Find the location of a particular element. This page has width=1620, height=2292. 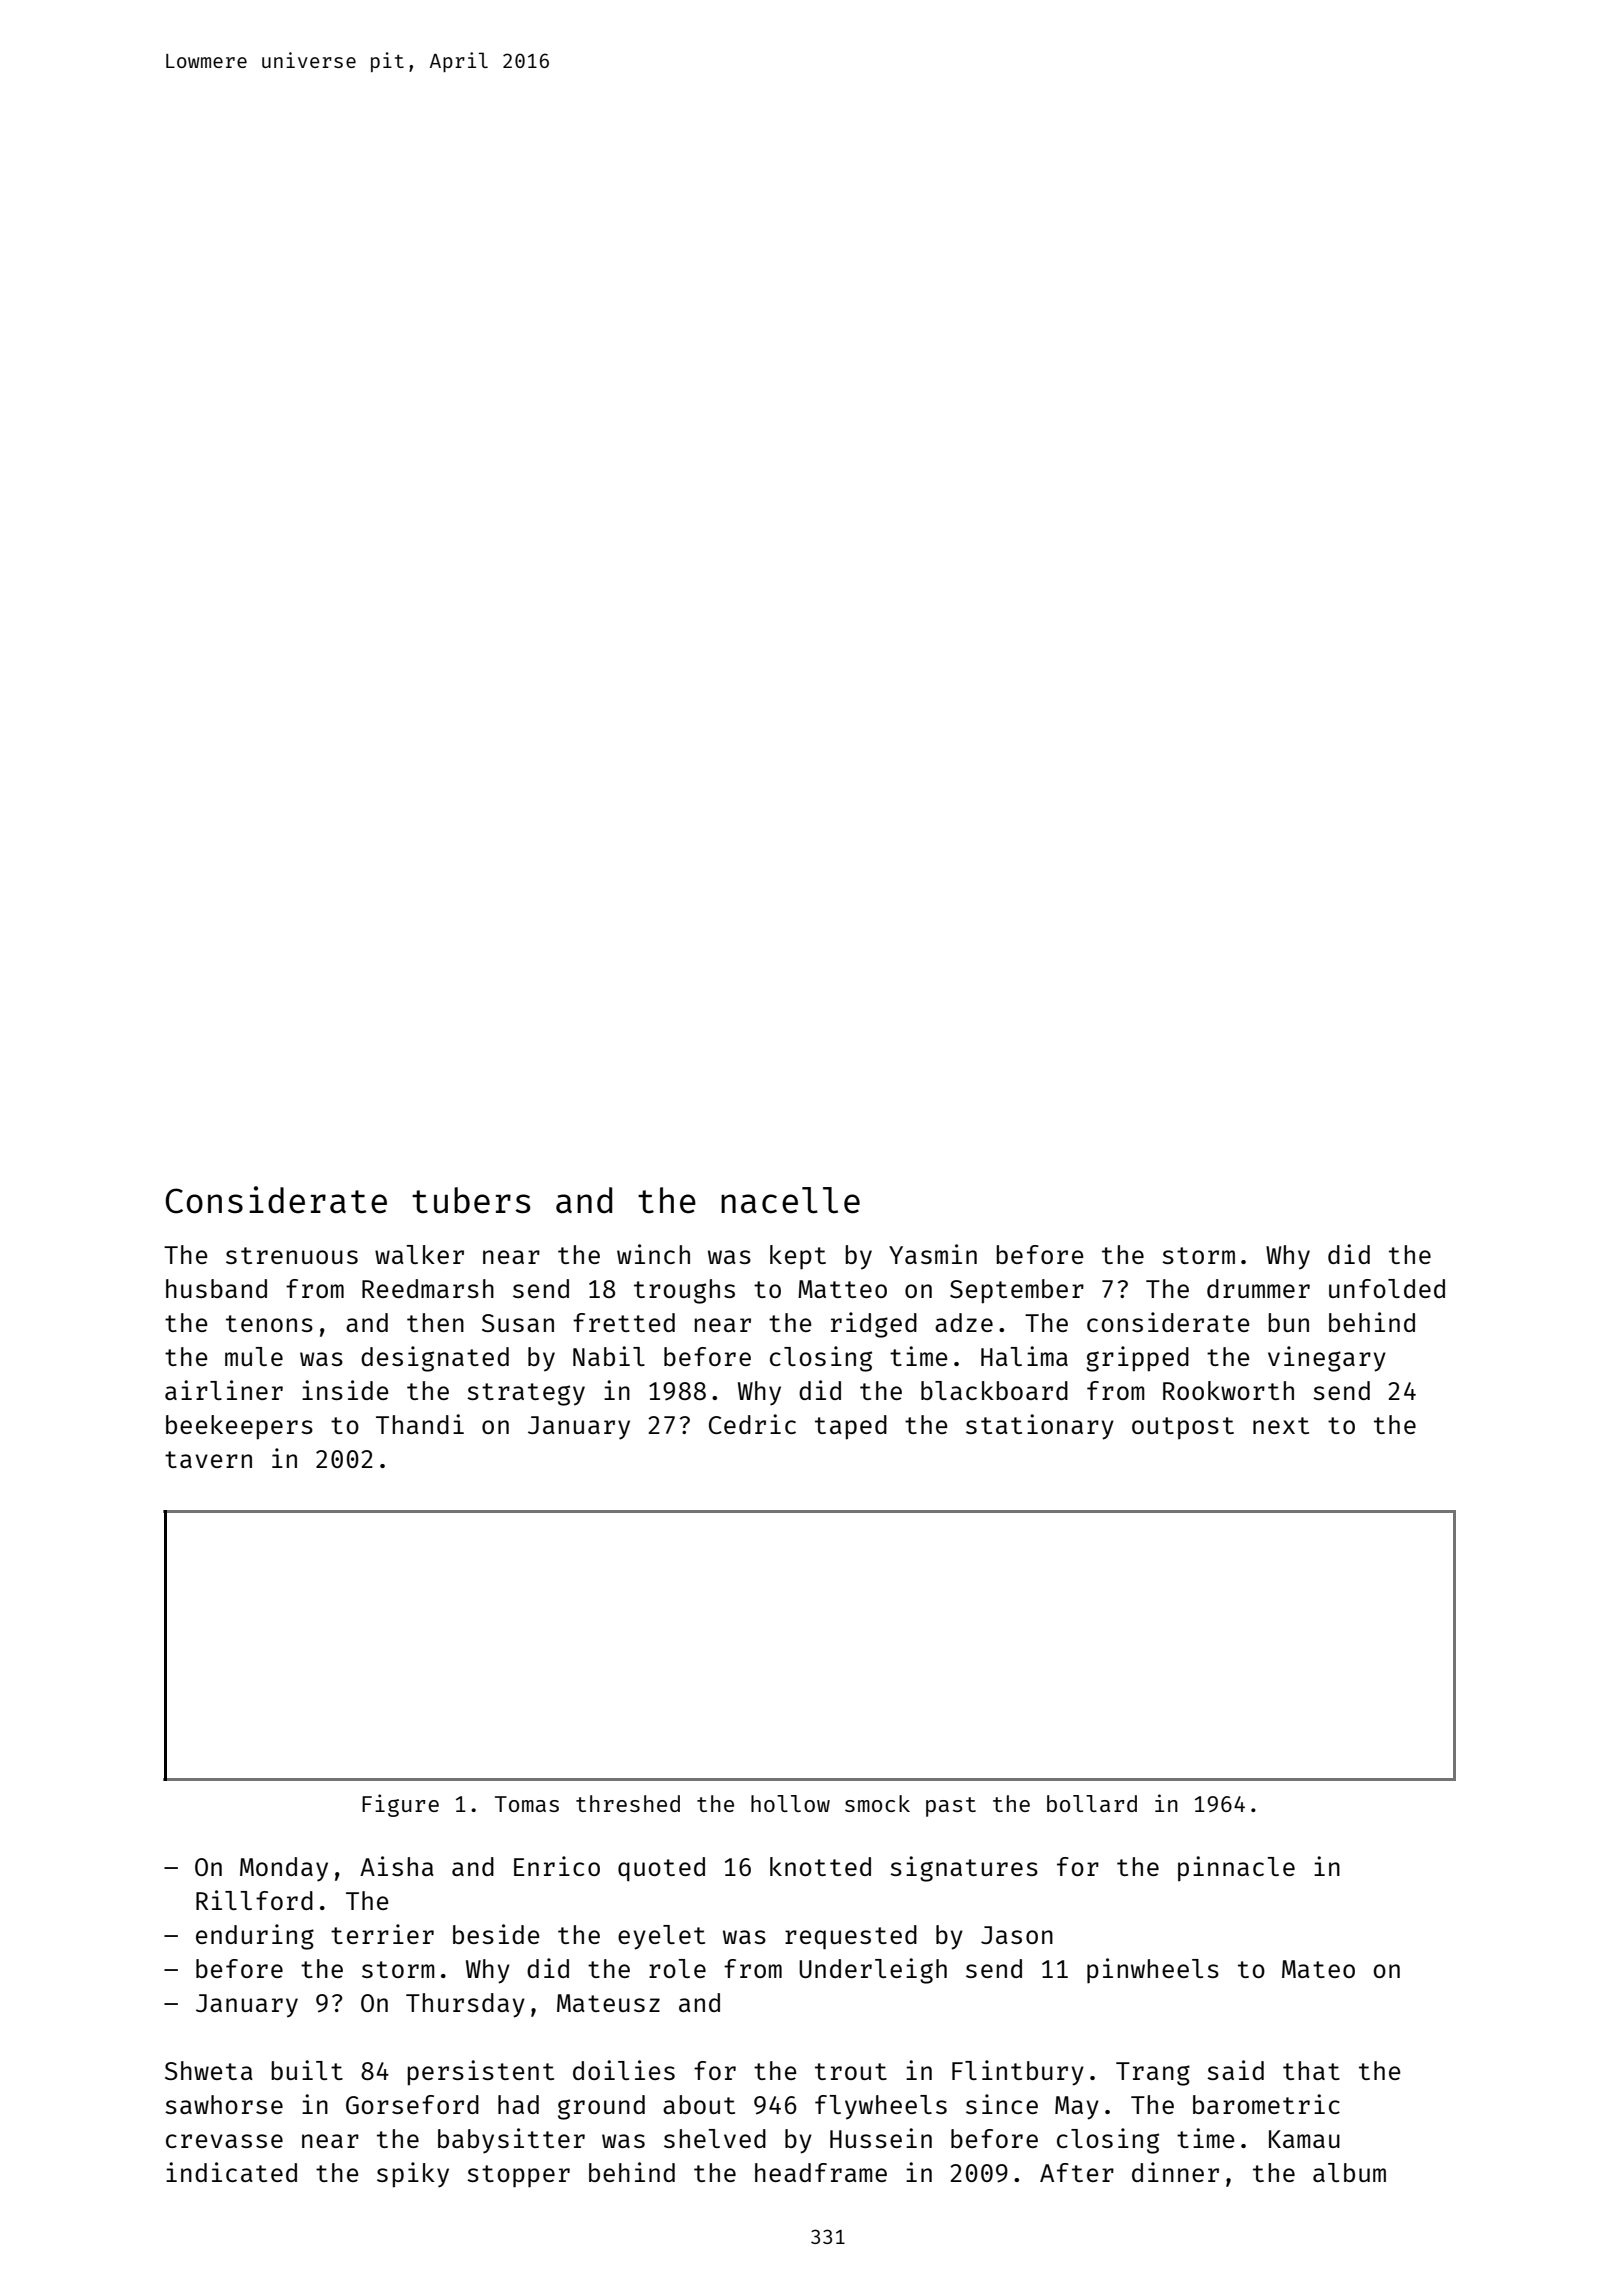

nacelle is located at coordinates (790, 1200).
